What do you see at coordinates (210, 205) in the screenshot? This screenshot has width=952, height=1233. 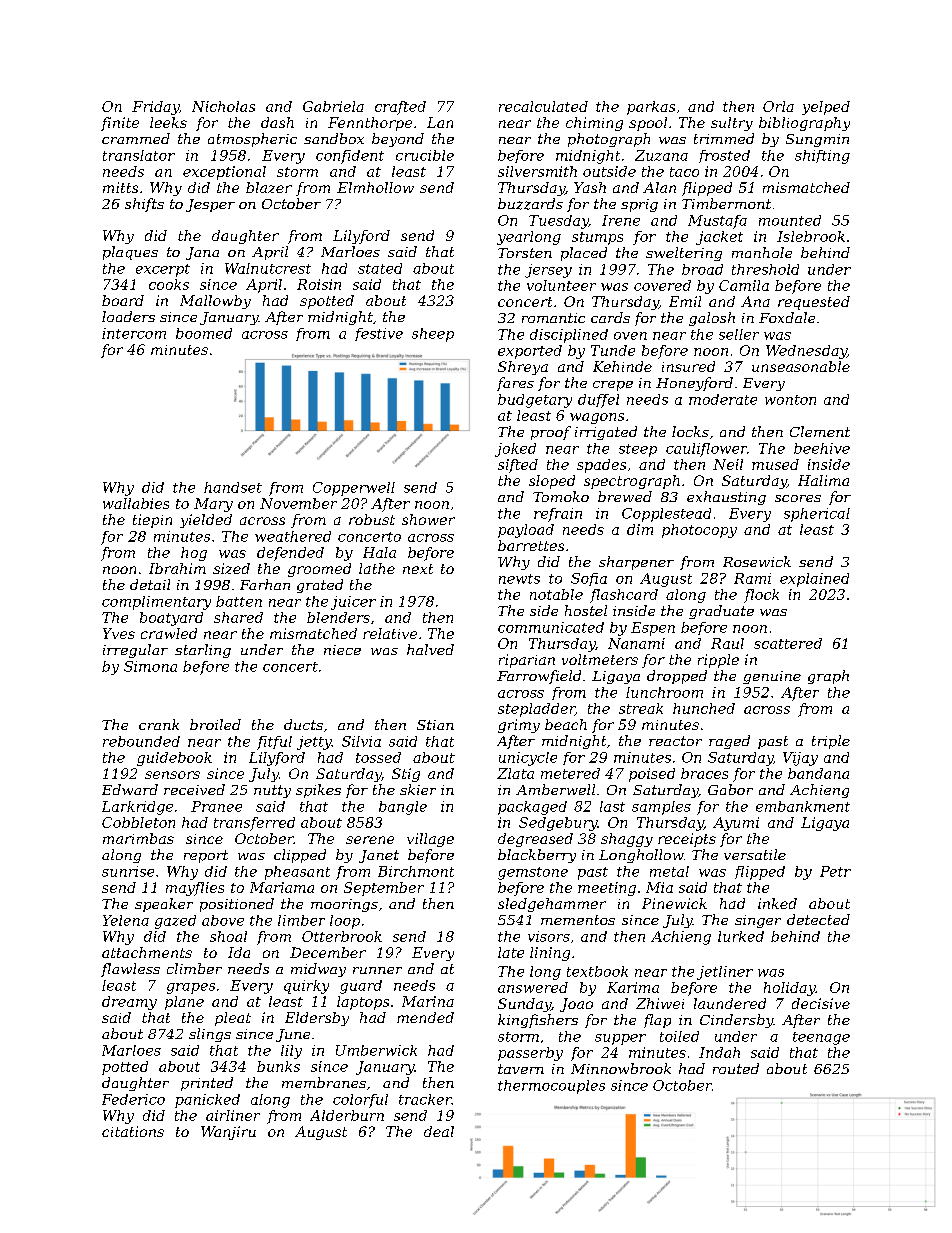 I see `Jesper` at bounding box center [210, 205].
